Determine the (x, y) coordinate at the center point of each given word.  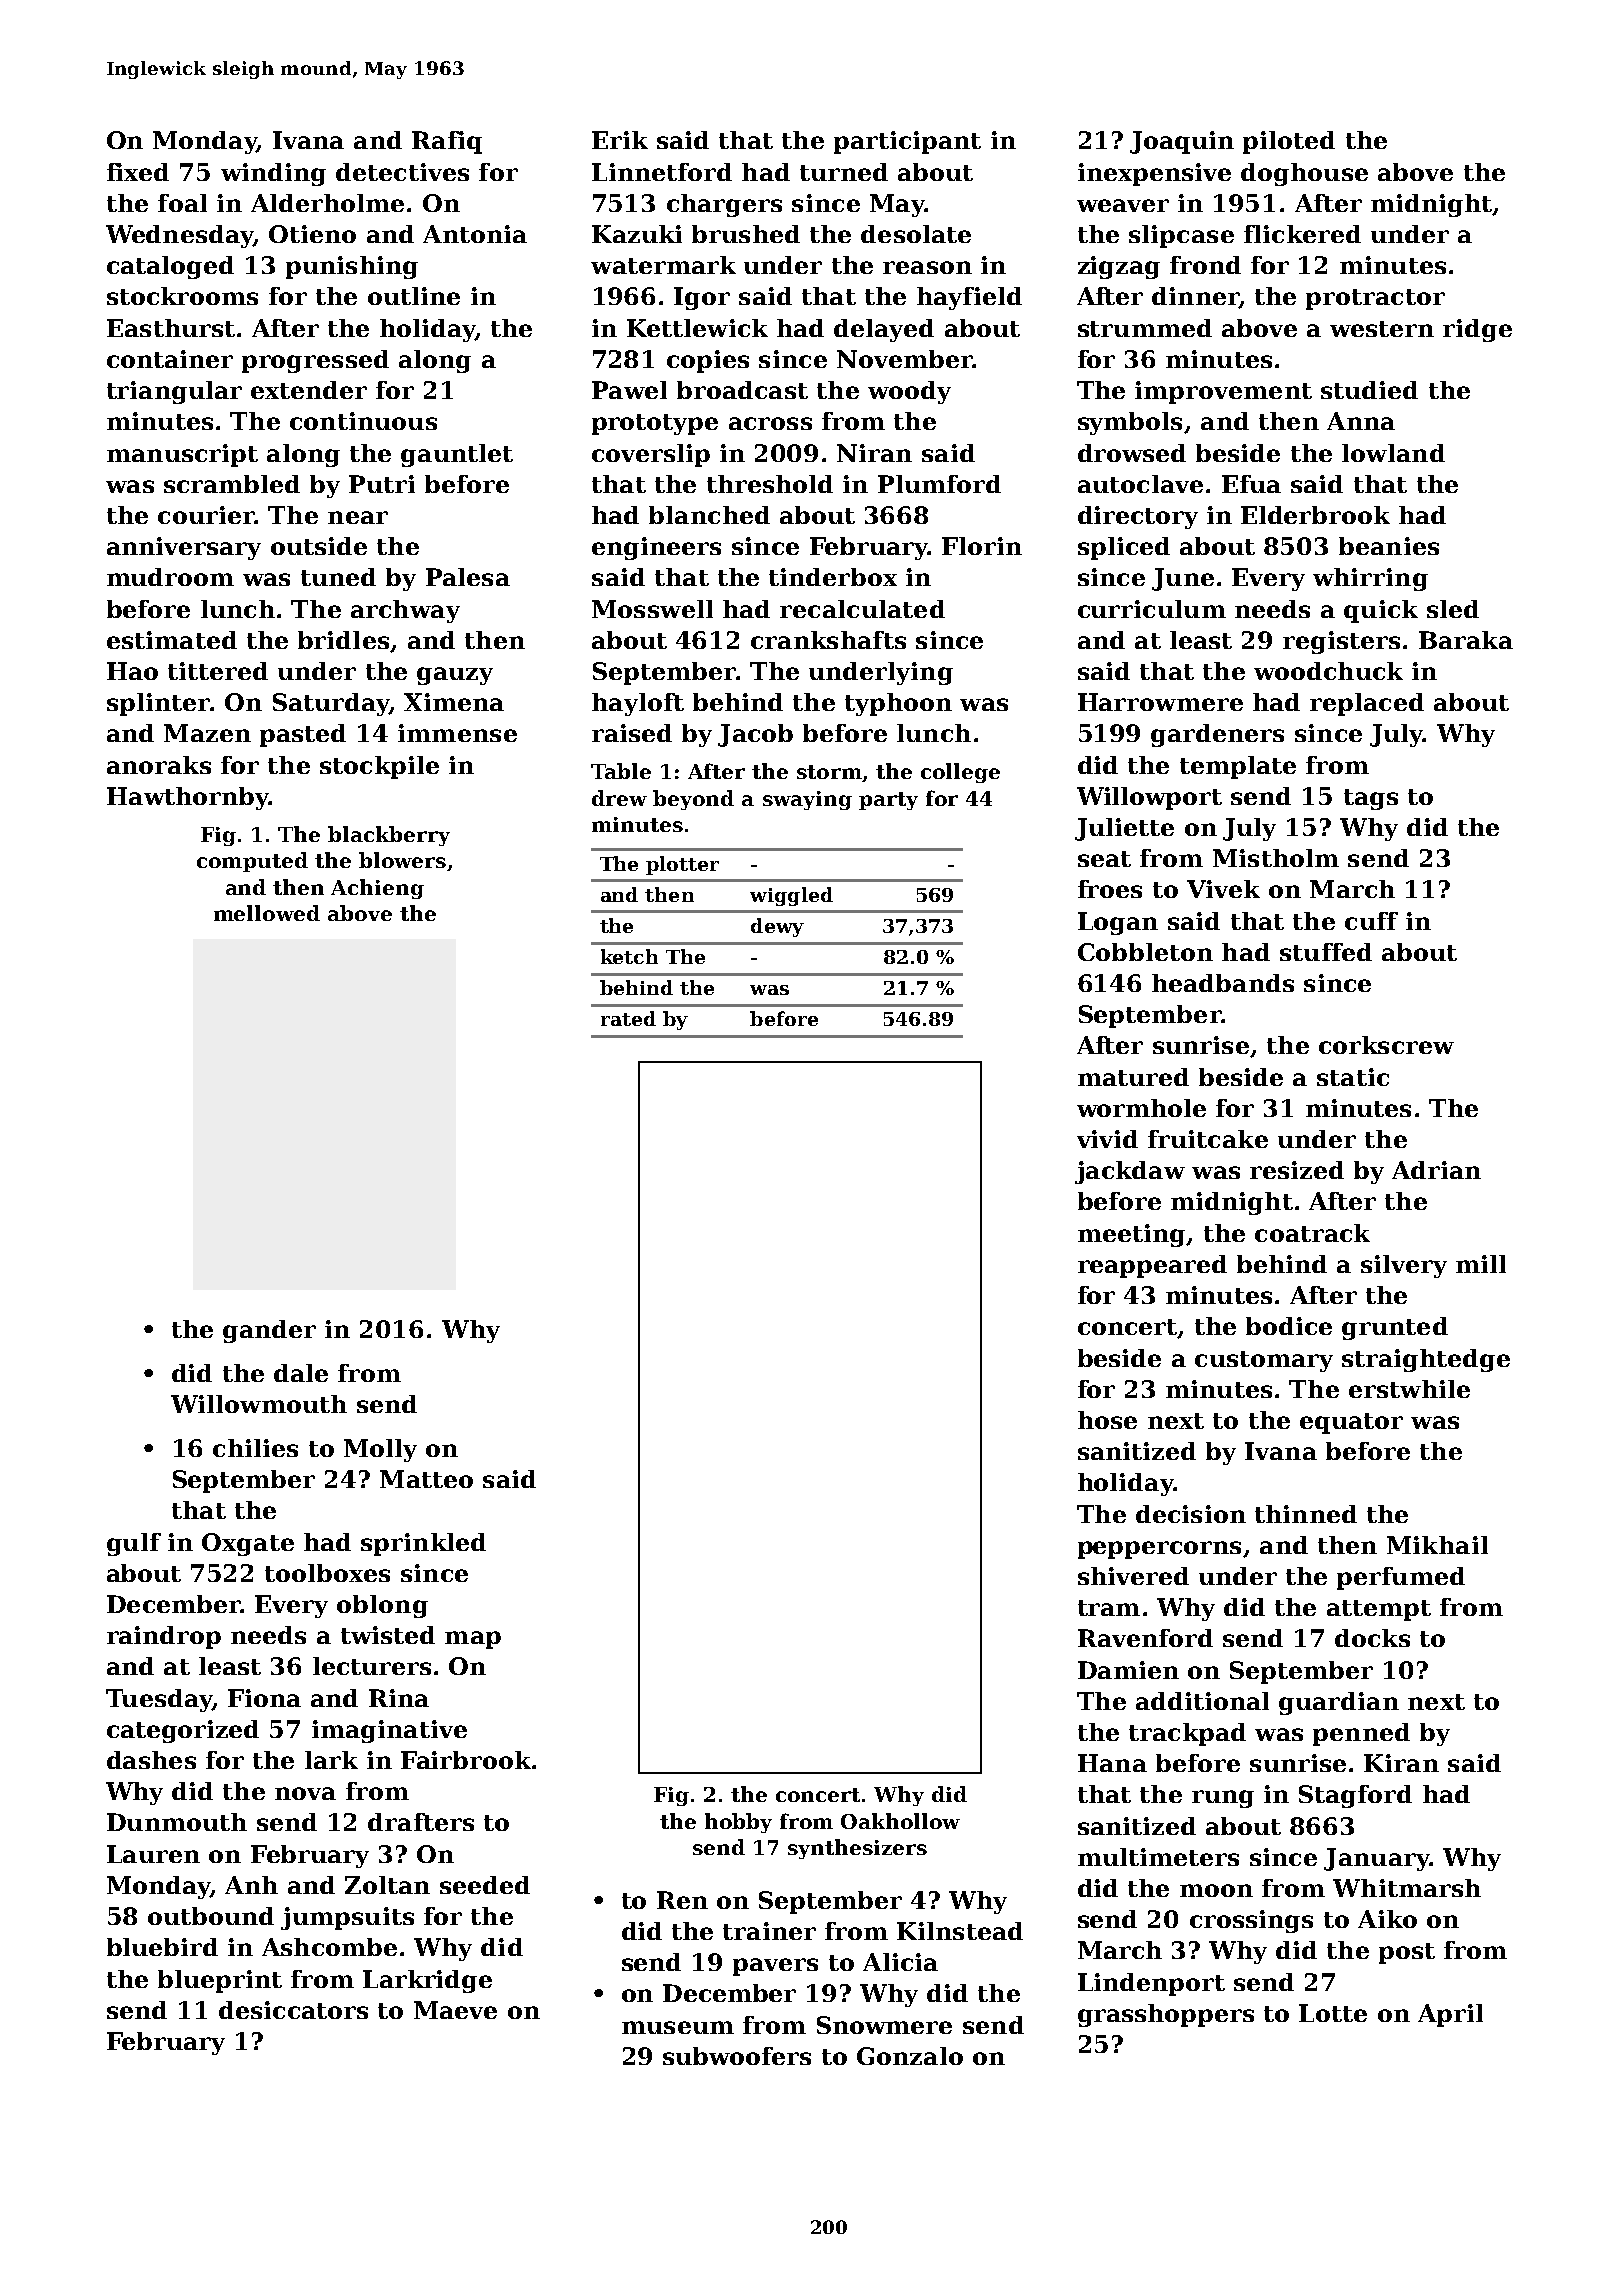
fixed (138, 172)
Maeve (455, 2010)
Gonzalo (910, 2056)
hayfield (969, 298)
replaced (1367, 704)
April (1450, 2015)
